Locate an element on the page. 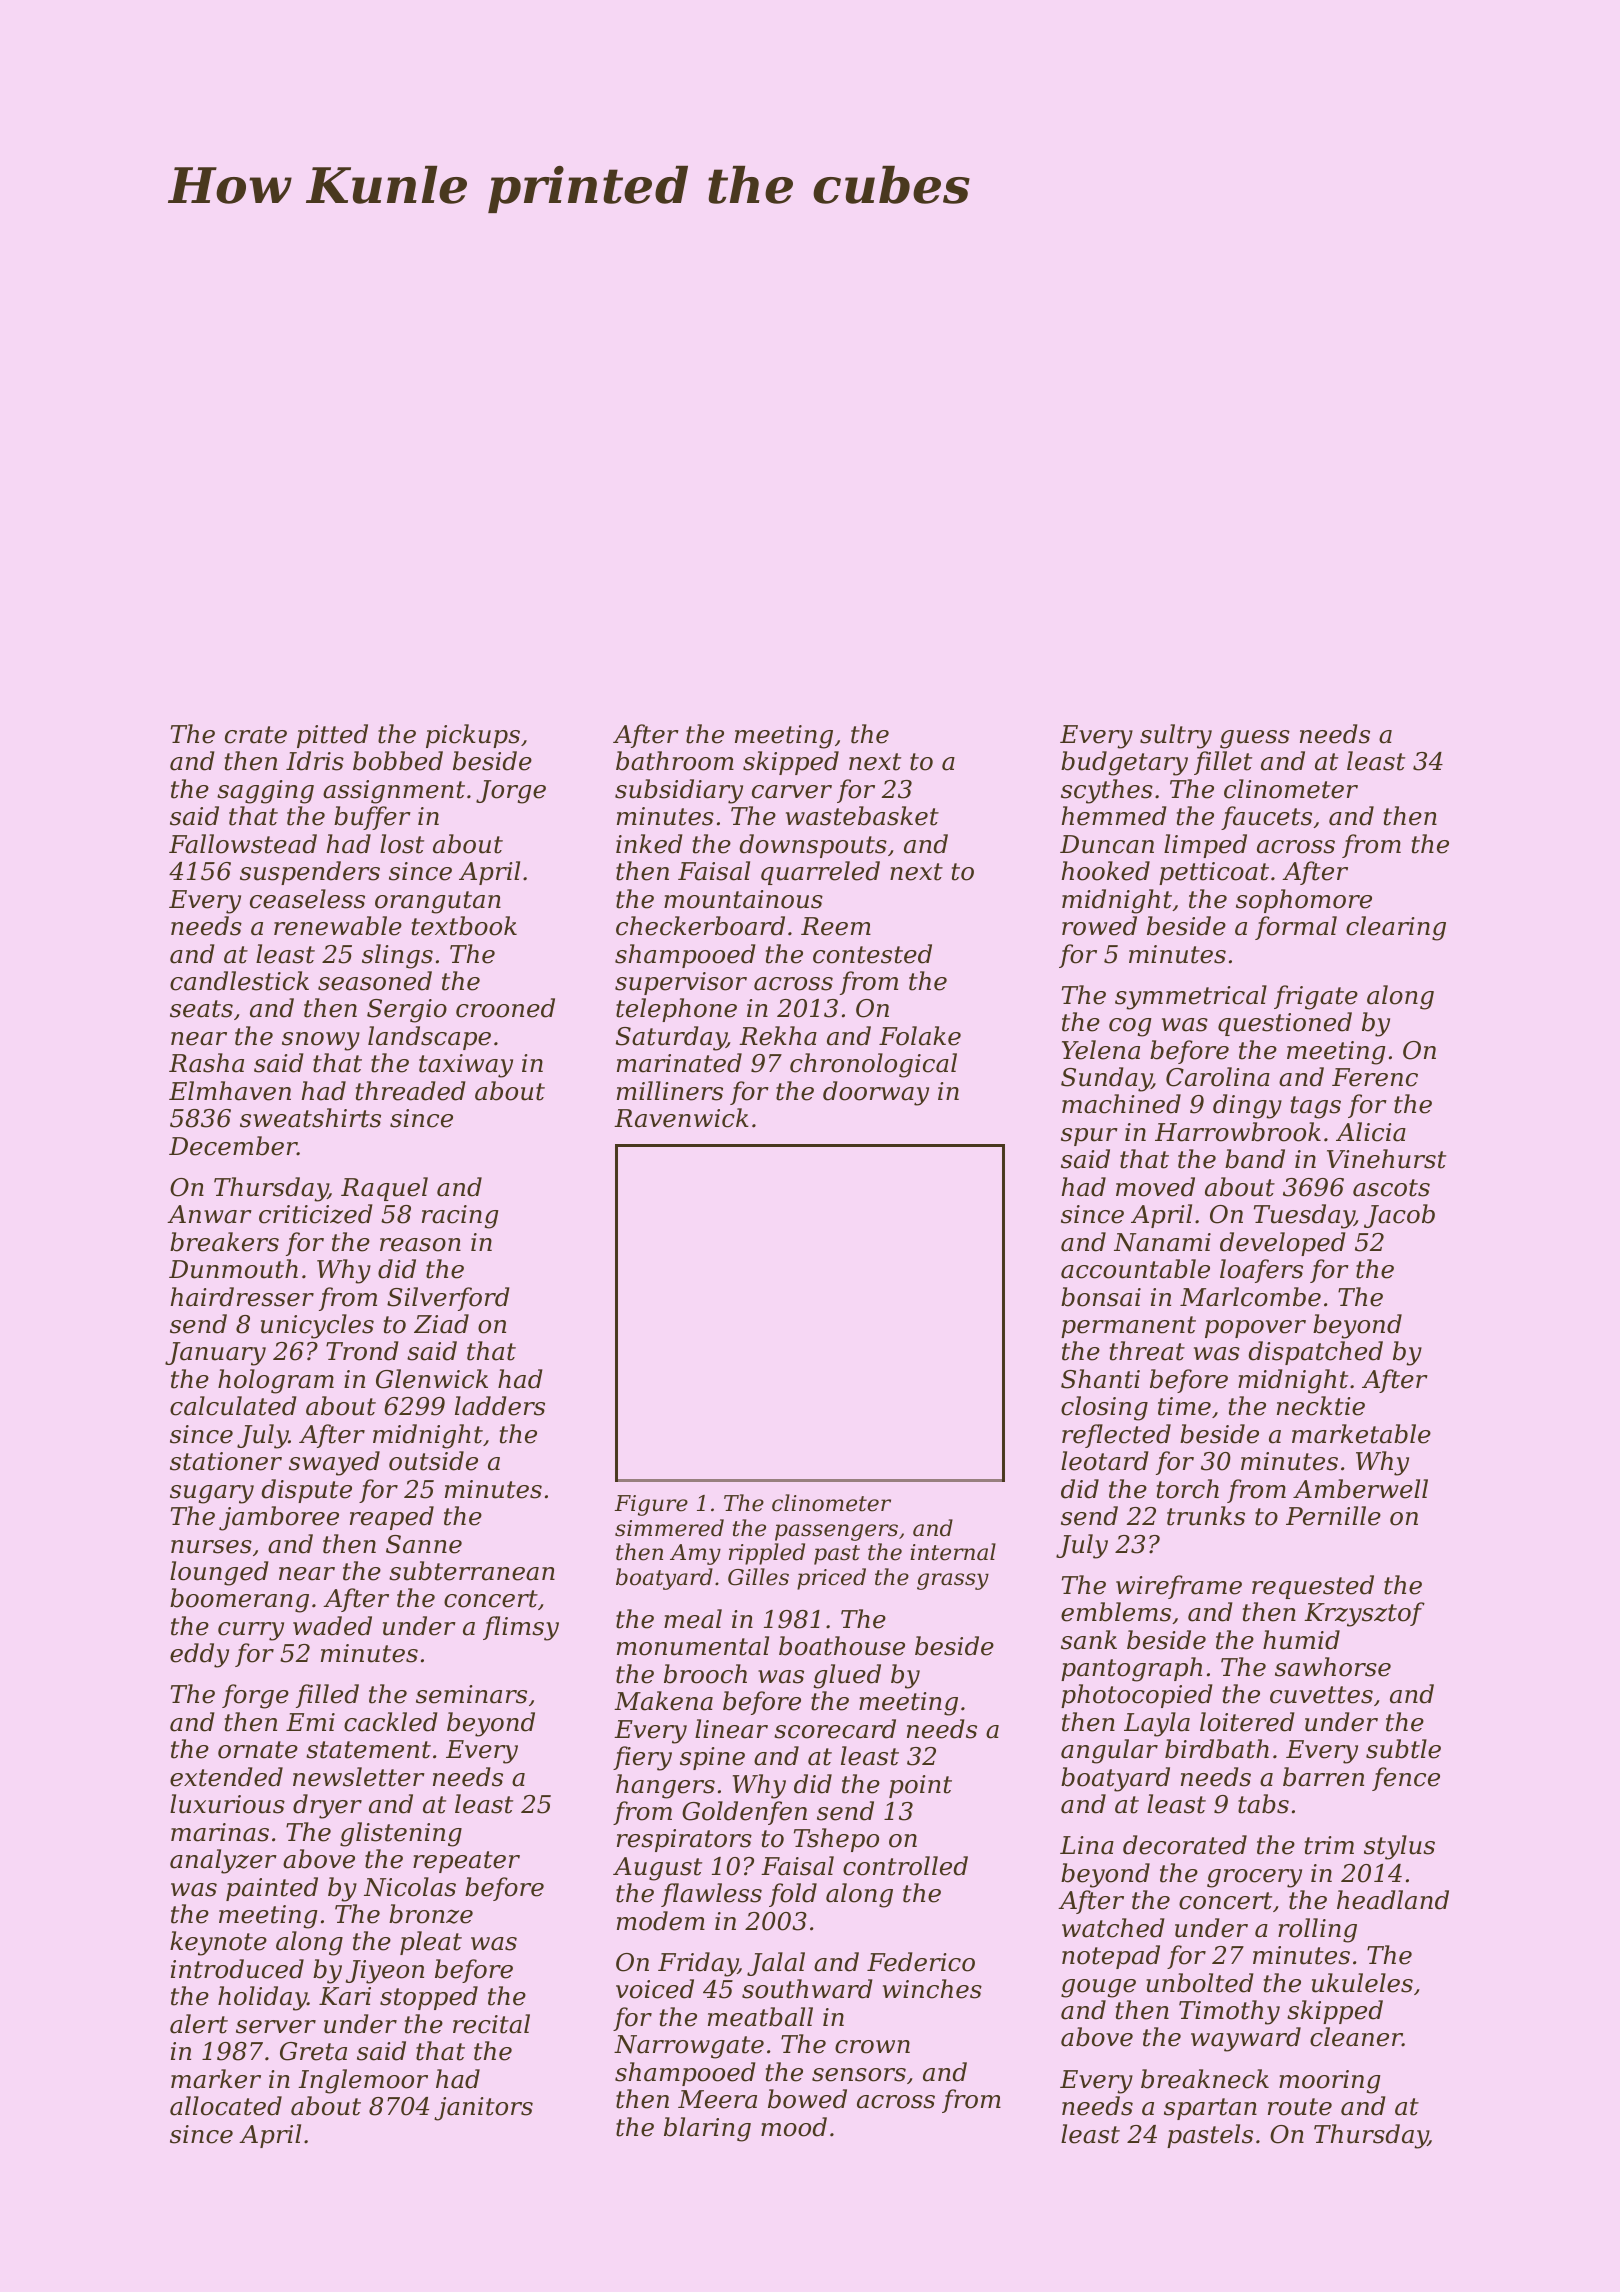  ladders is located at coordinates (500, 1406).
